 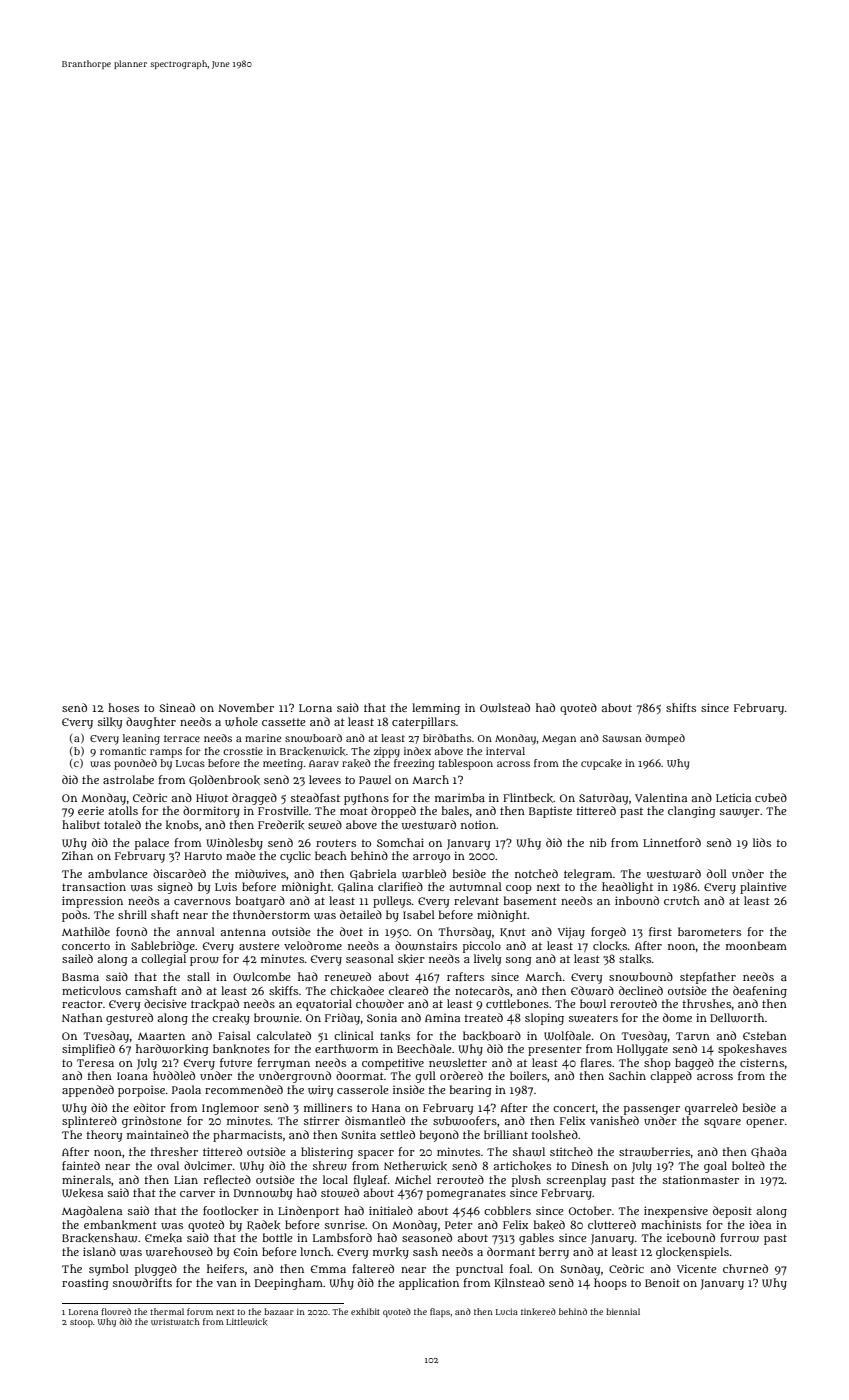 I want to click on flyleaf, so click(x=370, y=1181).
